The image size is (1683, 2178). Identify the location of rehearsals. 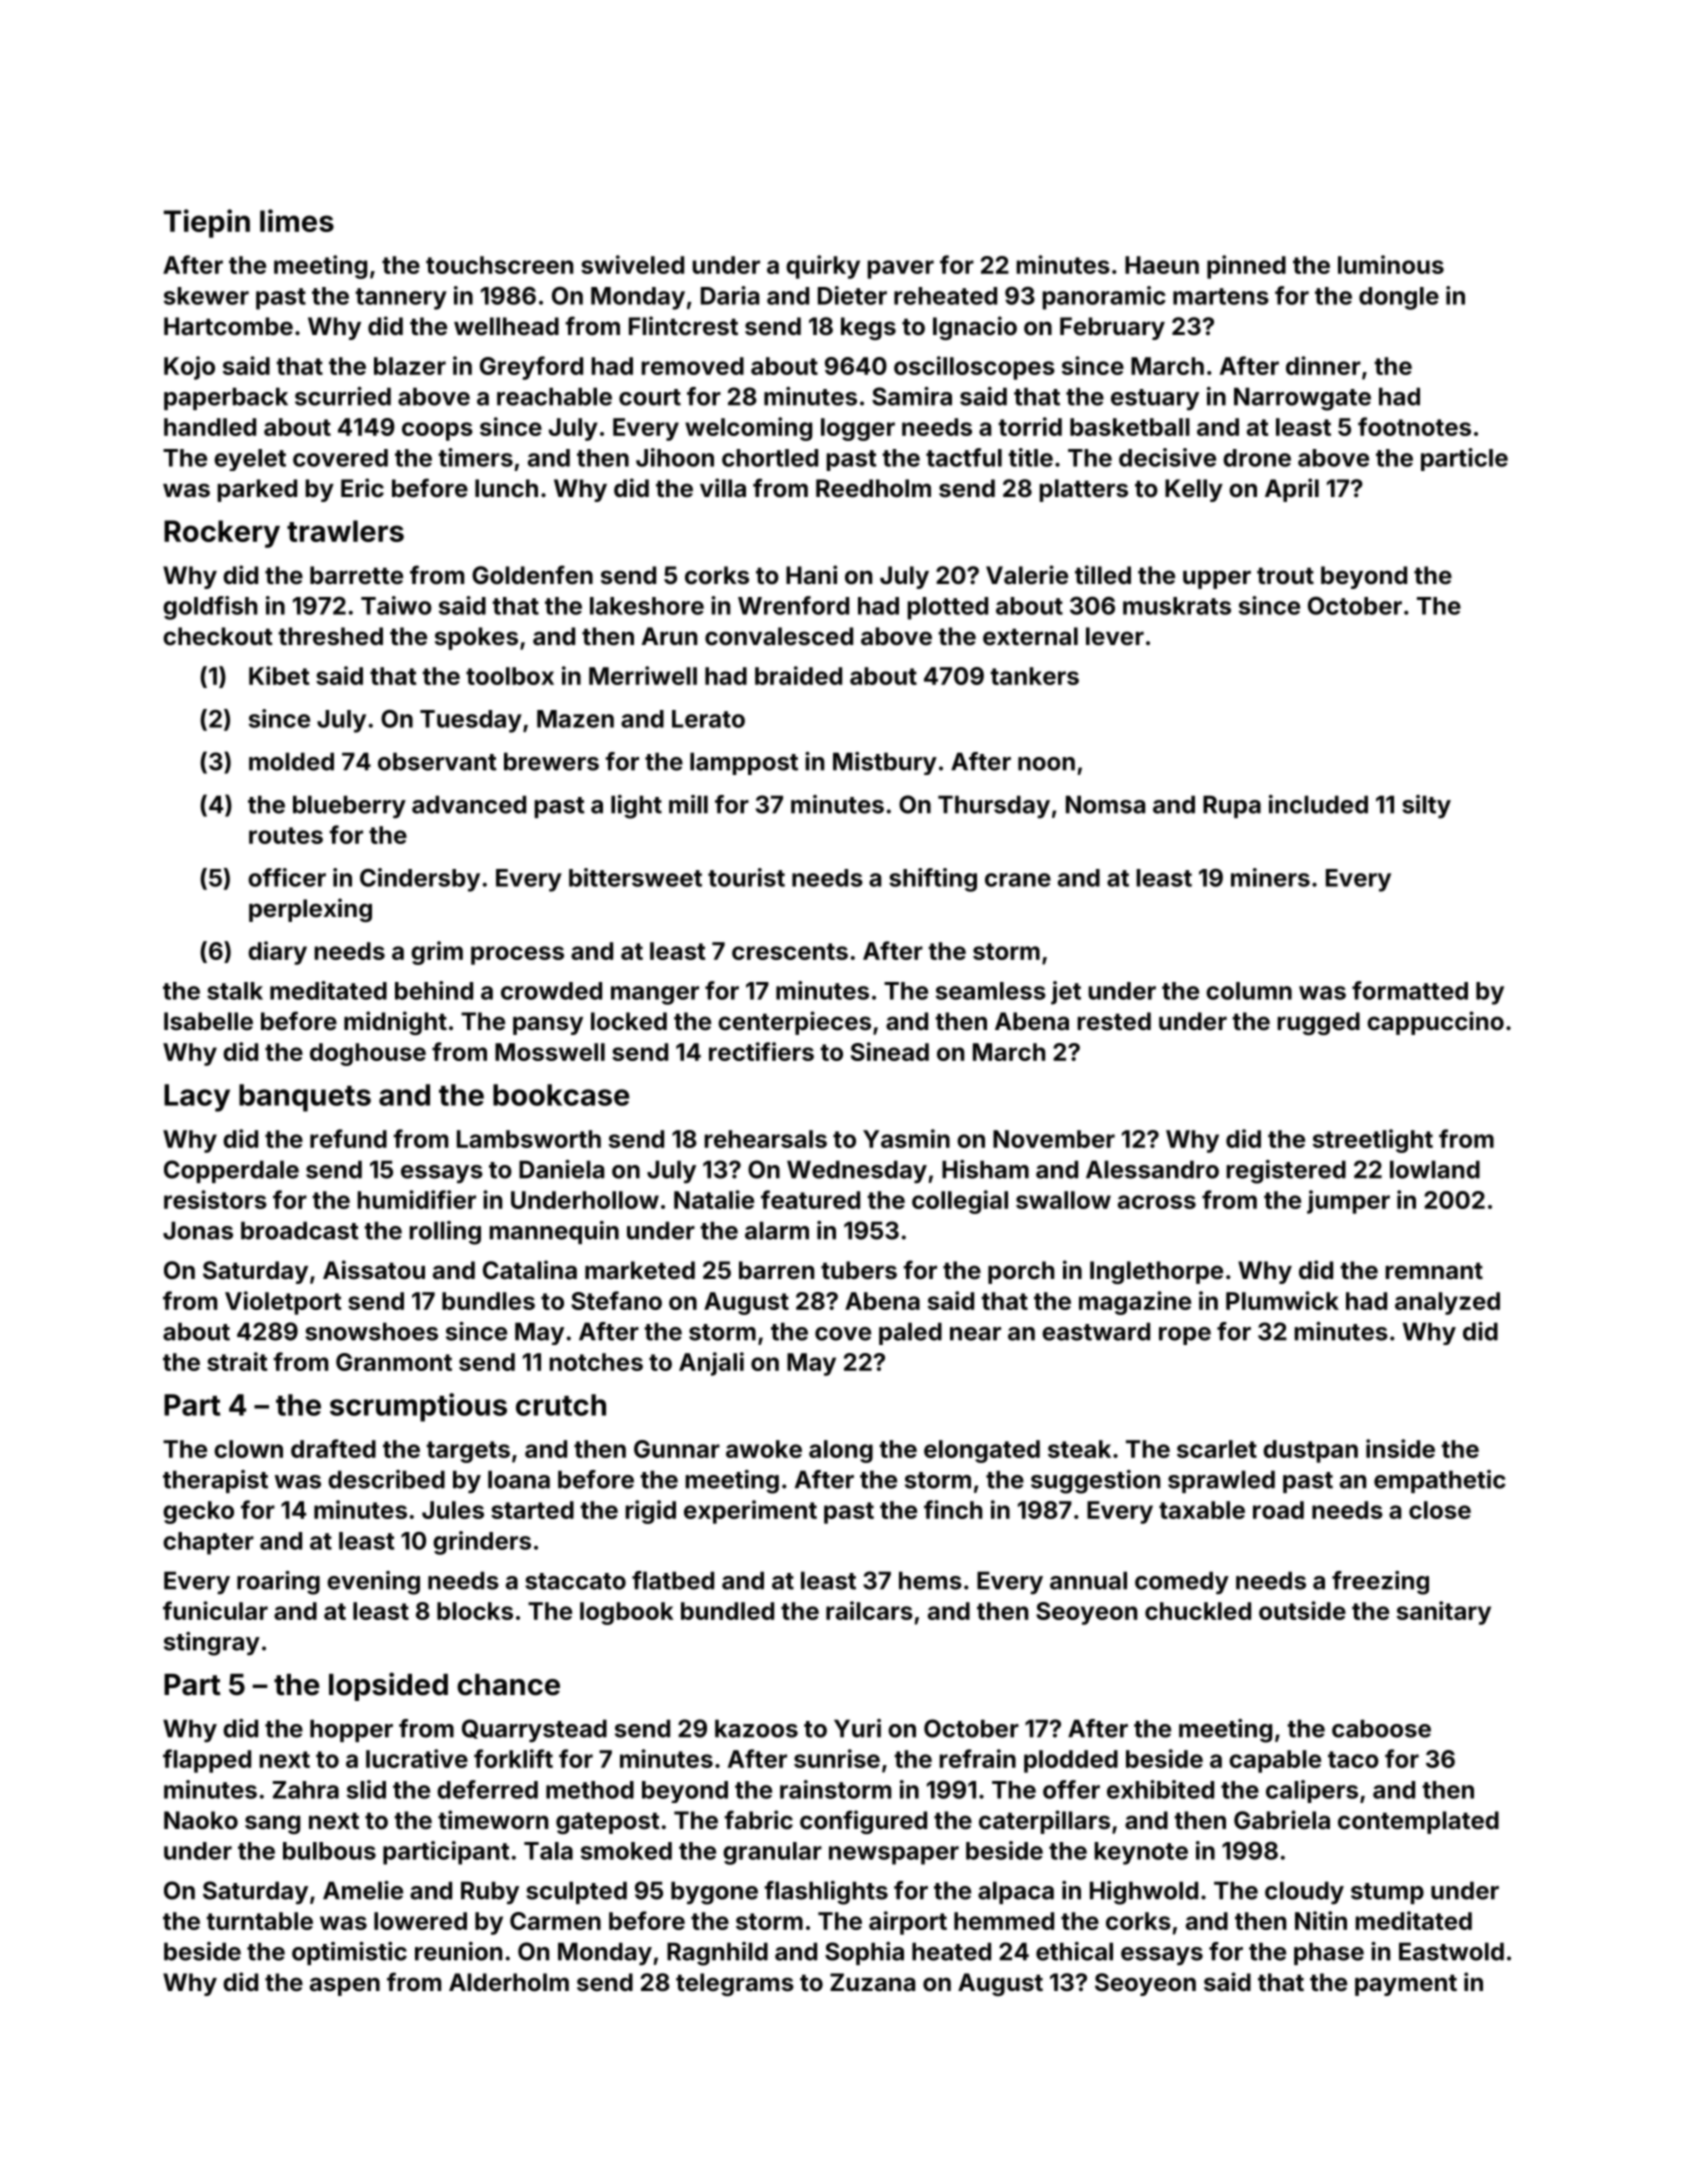
(765, 1139).
